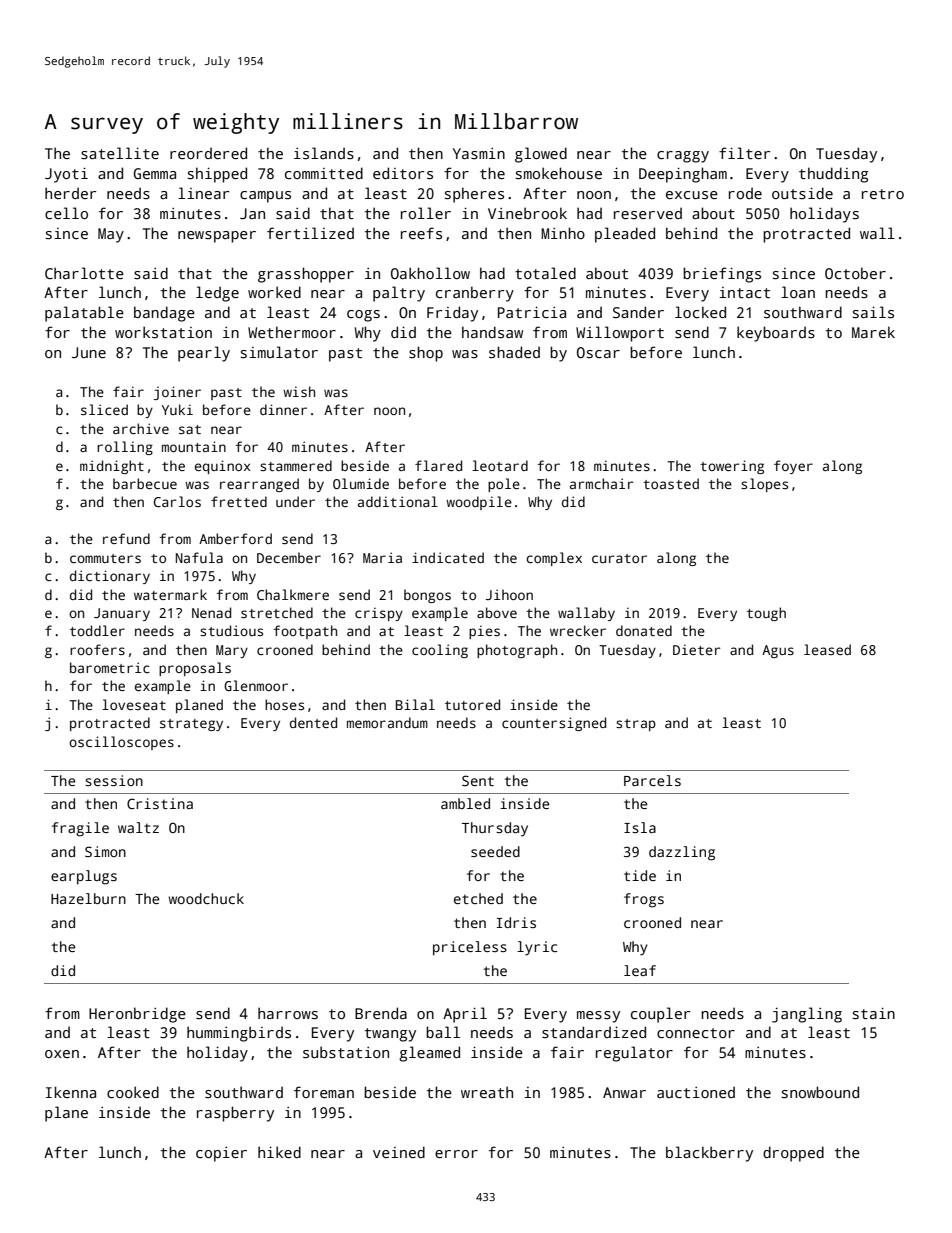  Describe the element at coordinates (283, 409) in the screenshot. I see `dinner` at that location.
